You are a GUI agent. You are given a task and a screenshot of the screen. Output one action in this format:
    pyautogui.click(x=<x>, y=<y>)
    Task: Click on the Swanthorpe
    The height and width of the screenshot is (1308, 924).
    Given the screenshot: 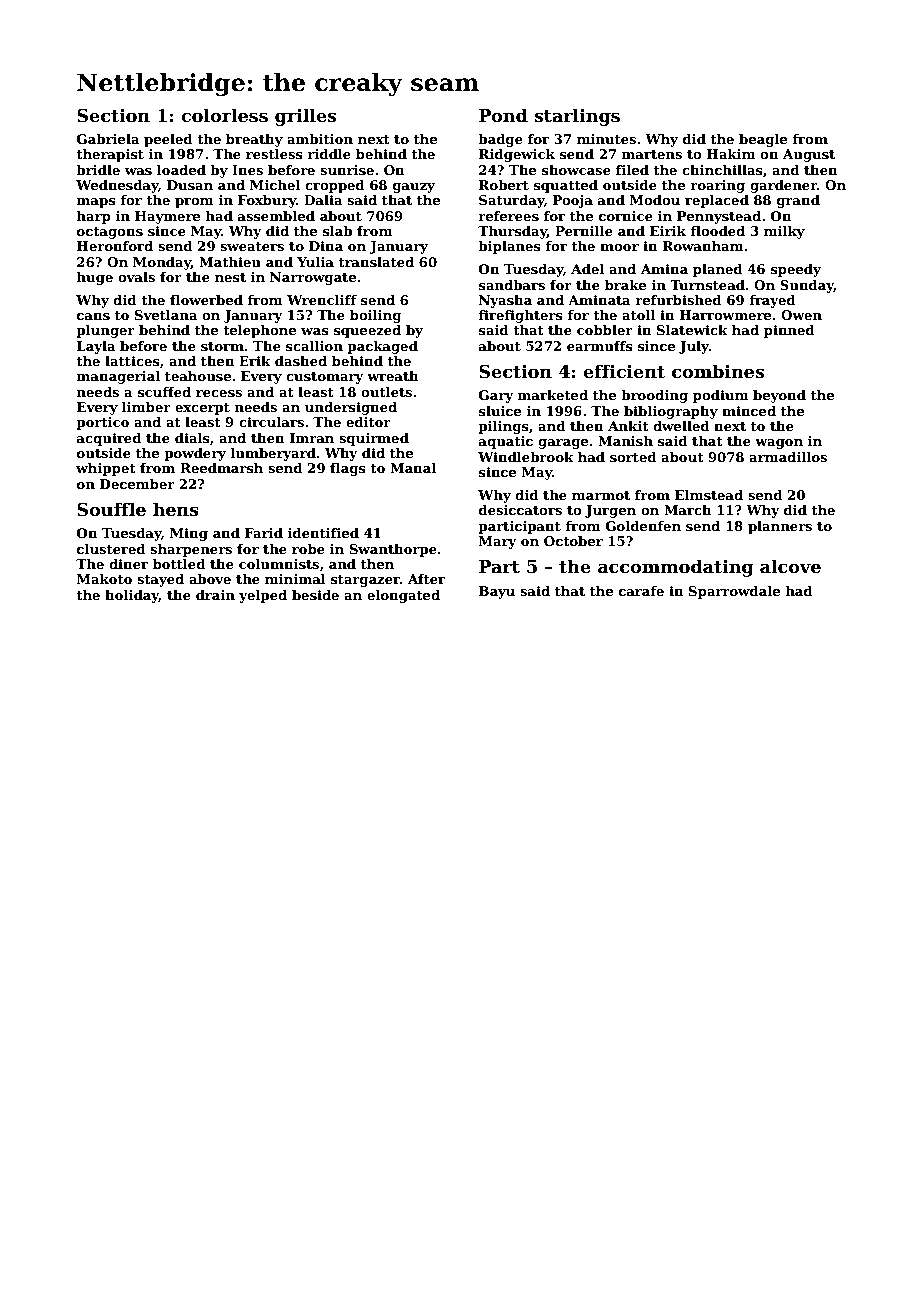 What is the action you would take?
    pyautogui.click(x=393, y=550)
